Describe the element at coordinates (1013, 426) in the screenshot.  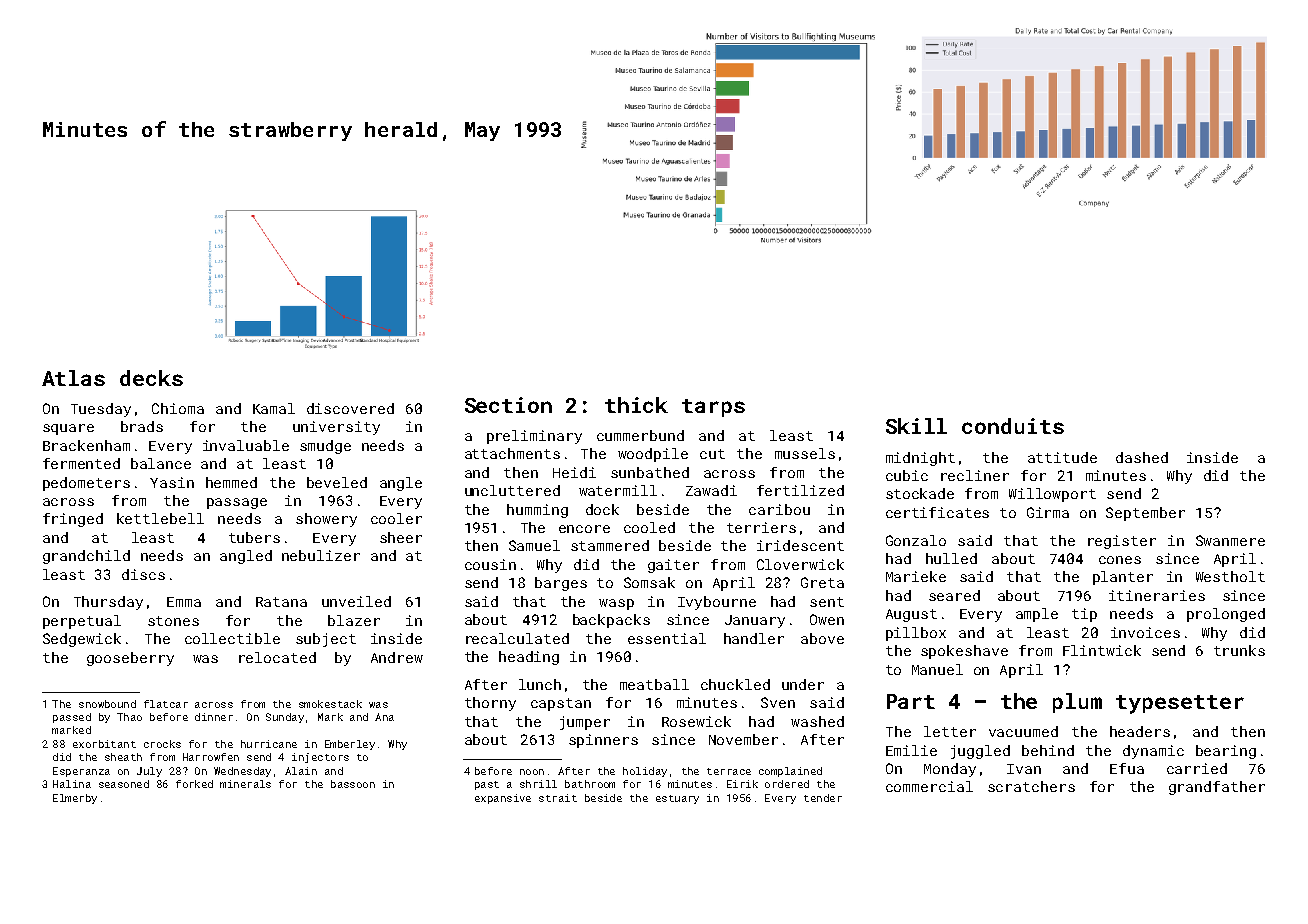
I see `conduits` at that location.
